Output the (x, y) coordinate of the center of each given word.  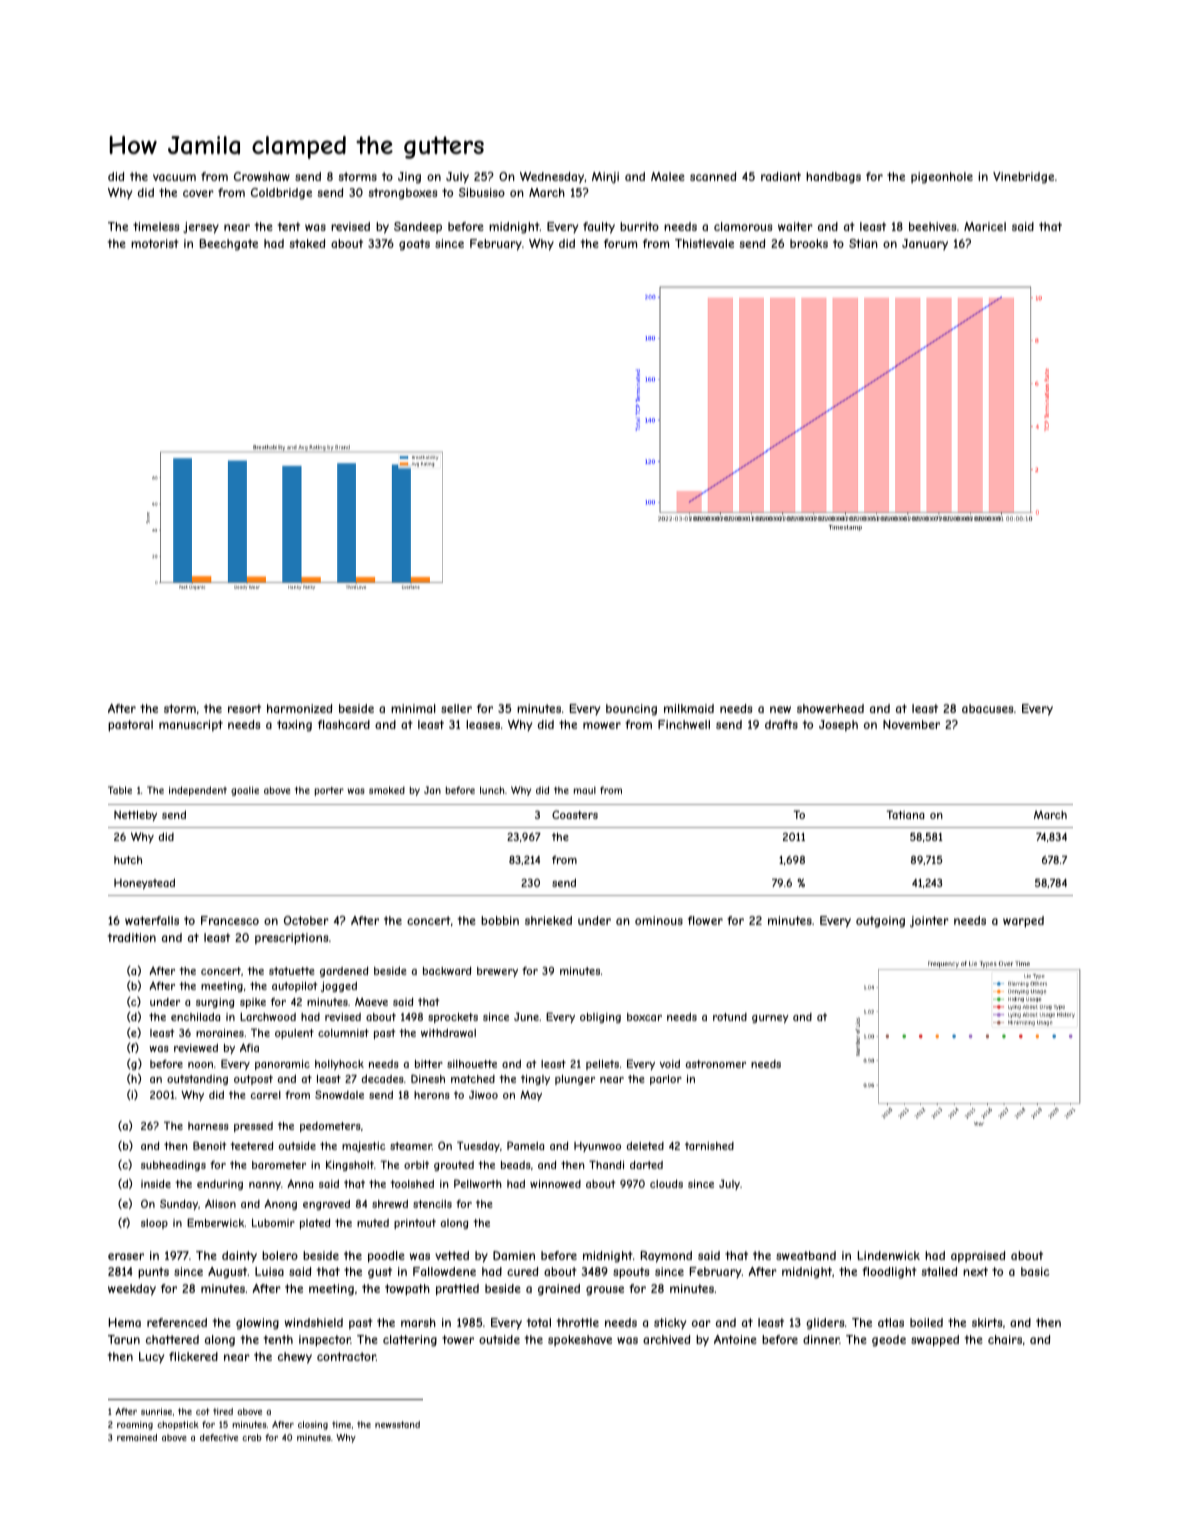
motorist (155, 243)
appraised (978, 1257)
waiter (795, 226)
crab (252, 1437)
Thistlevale (704, 243)
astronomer (716, 1064)
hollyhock (339, 1065)
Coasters (575, 814)
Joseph (838, 726)
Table (120, 790)
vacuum (174, 177)
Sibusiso (482, 192)
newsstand (397, 1424)
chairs (1005, 1339)
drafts (781, 724)
